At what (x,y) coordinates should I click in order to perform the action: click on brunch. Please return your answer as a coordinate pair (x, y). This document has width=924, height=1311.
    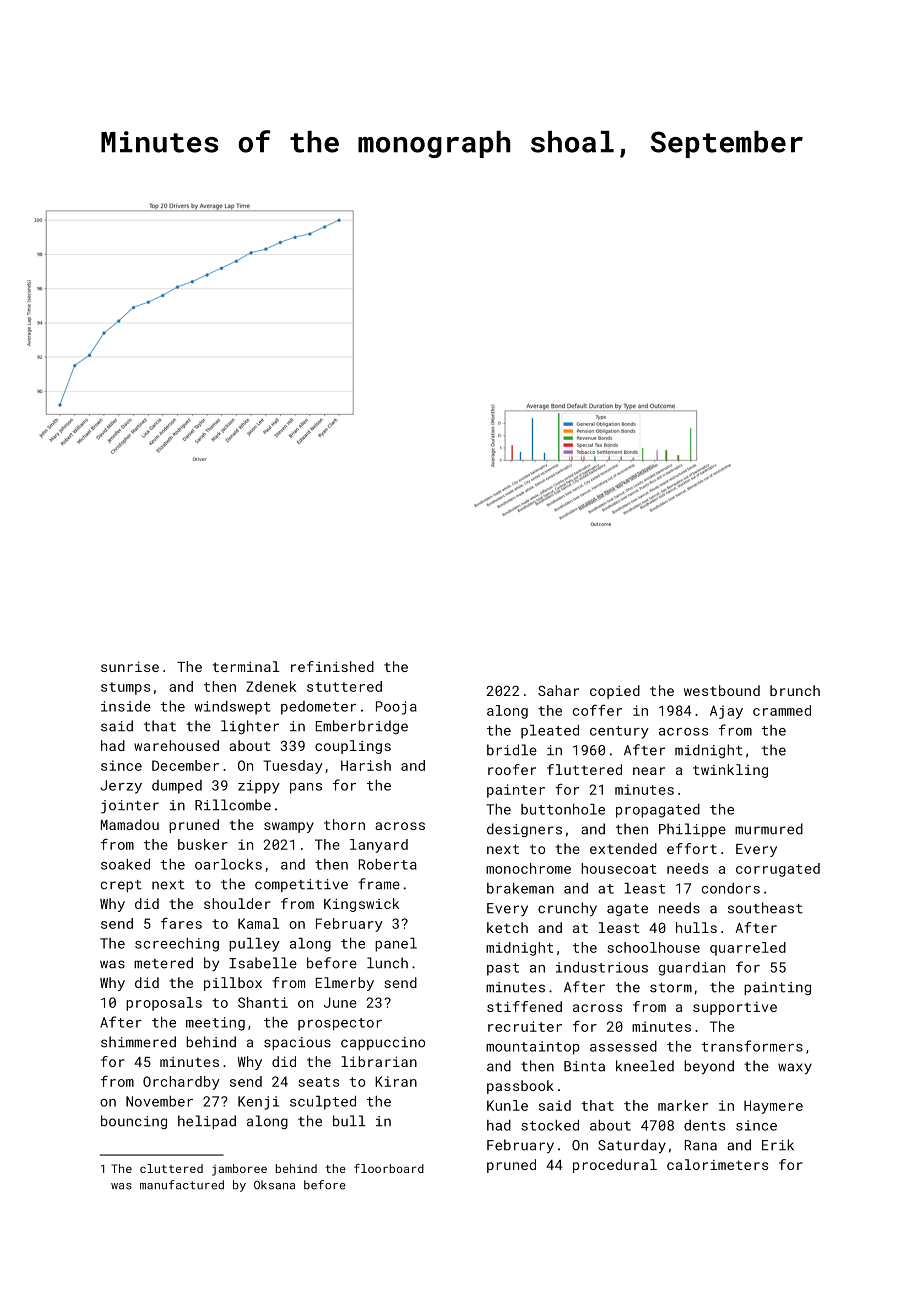
    Looking at the image, I should click on (795, 690).
